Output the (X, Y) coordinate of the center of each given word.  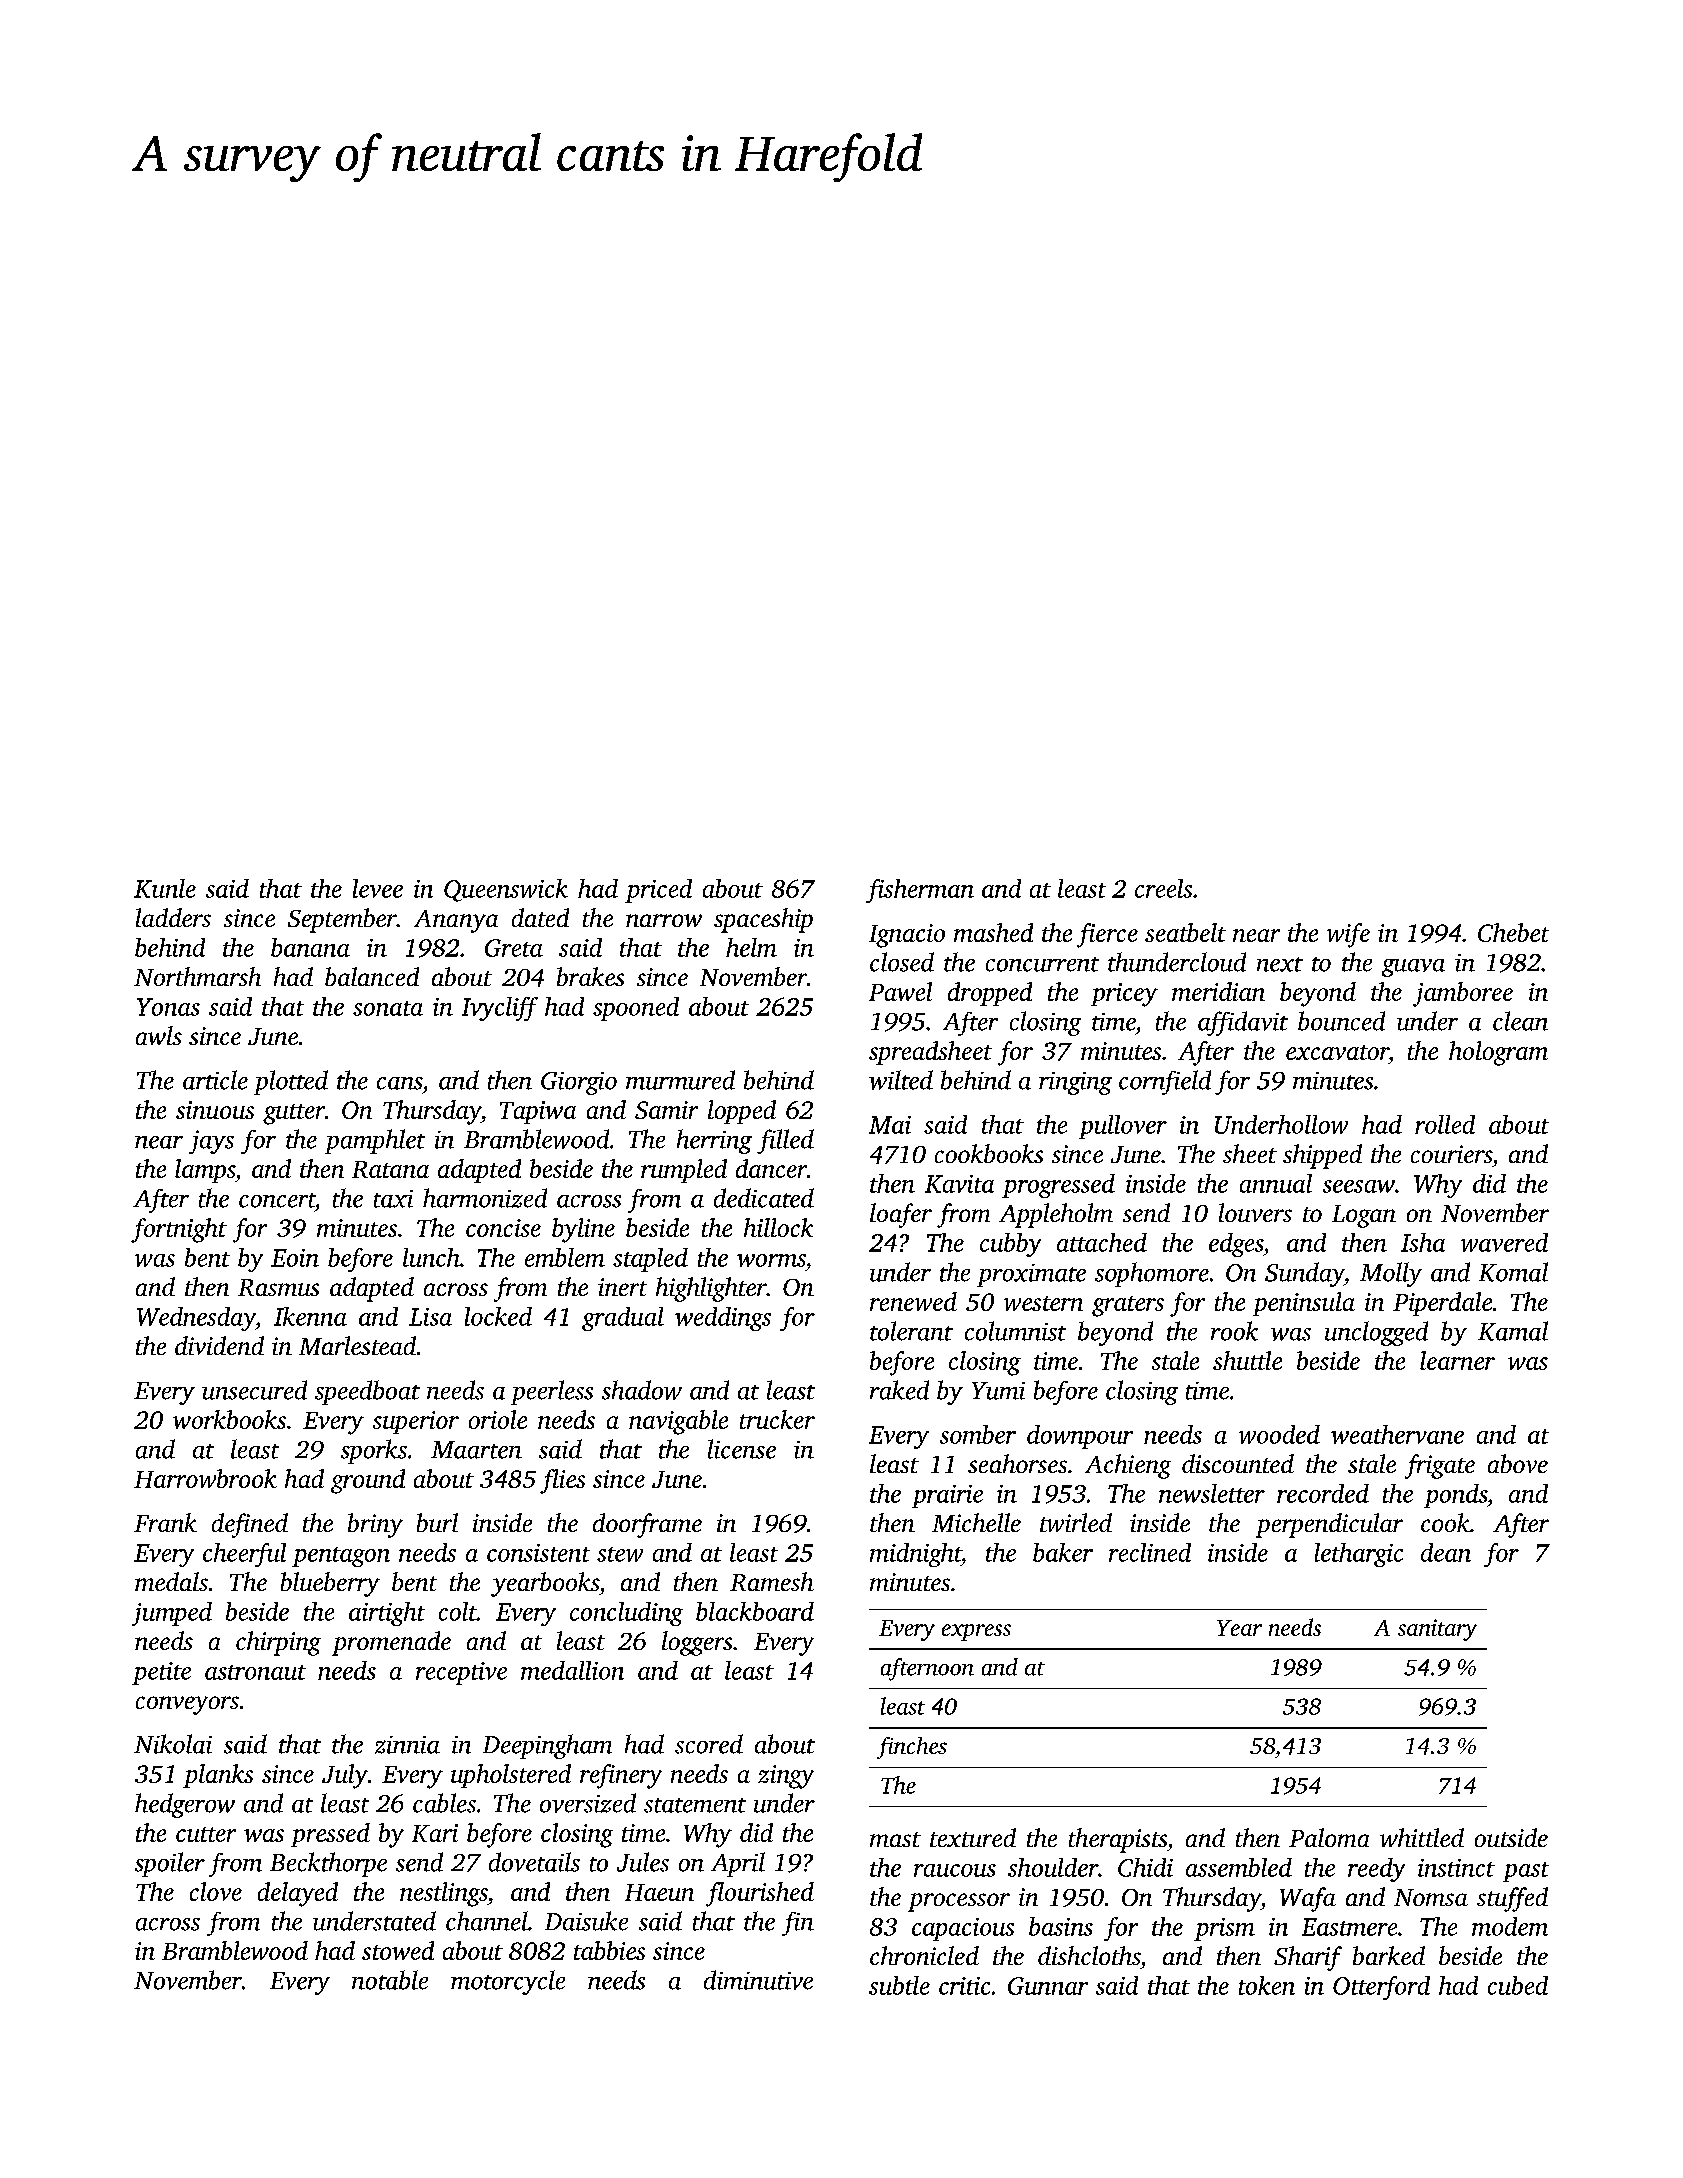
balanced (372, 976)
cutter (206, 1834)
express (976, 1632)
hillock (778, 1227)
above (1518, 1463)
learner (1457, 1360)
